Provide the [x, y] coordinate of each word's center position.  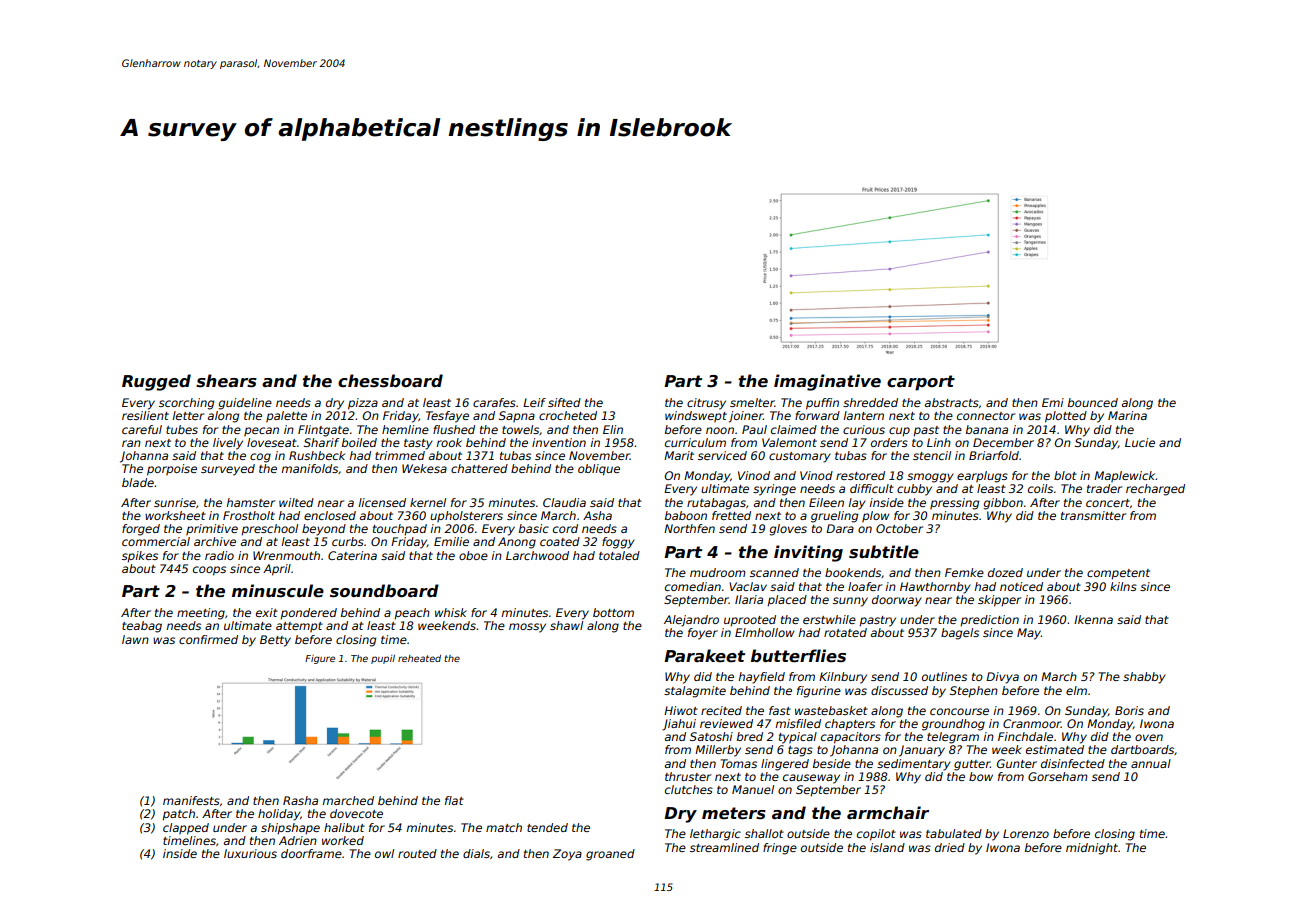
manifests [191, 800]
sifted [564, 402]
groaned [610, 855]
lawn [135, 639]
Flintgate [323, 431]
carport [921, 383]
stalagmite [695, 692]
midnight [1092, 849]
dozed [1005, 572]
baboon [686, 515]
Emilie [451, 541]
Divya [1002, 678]
